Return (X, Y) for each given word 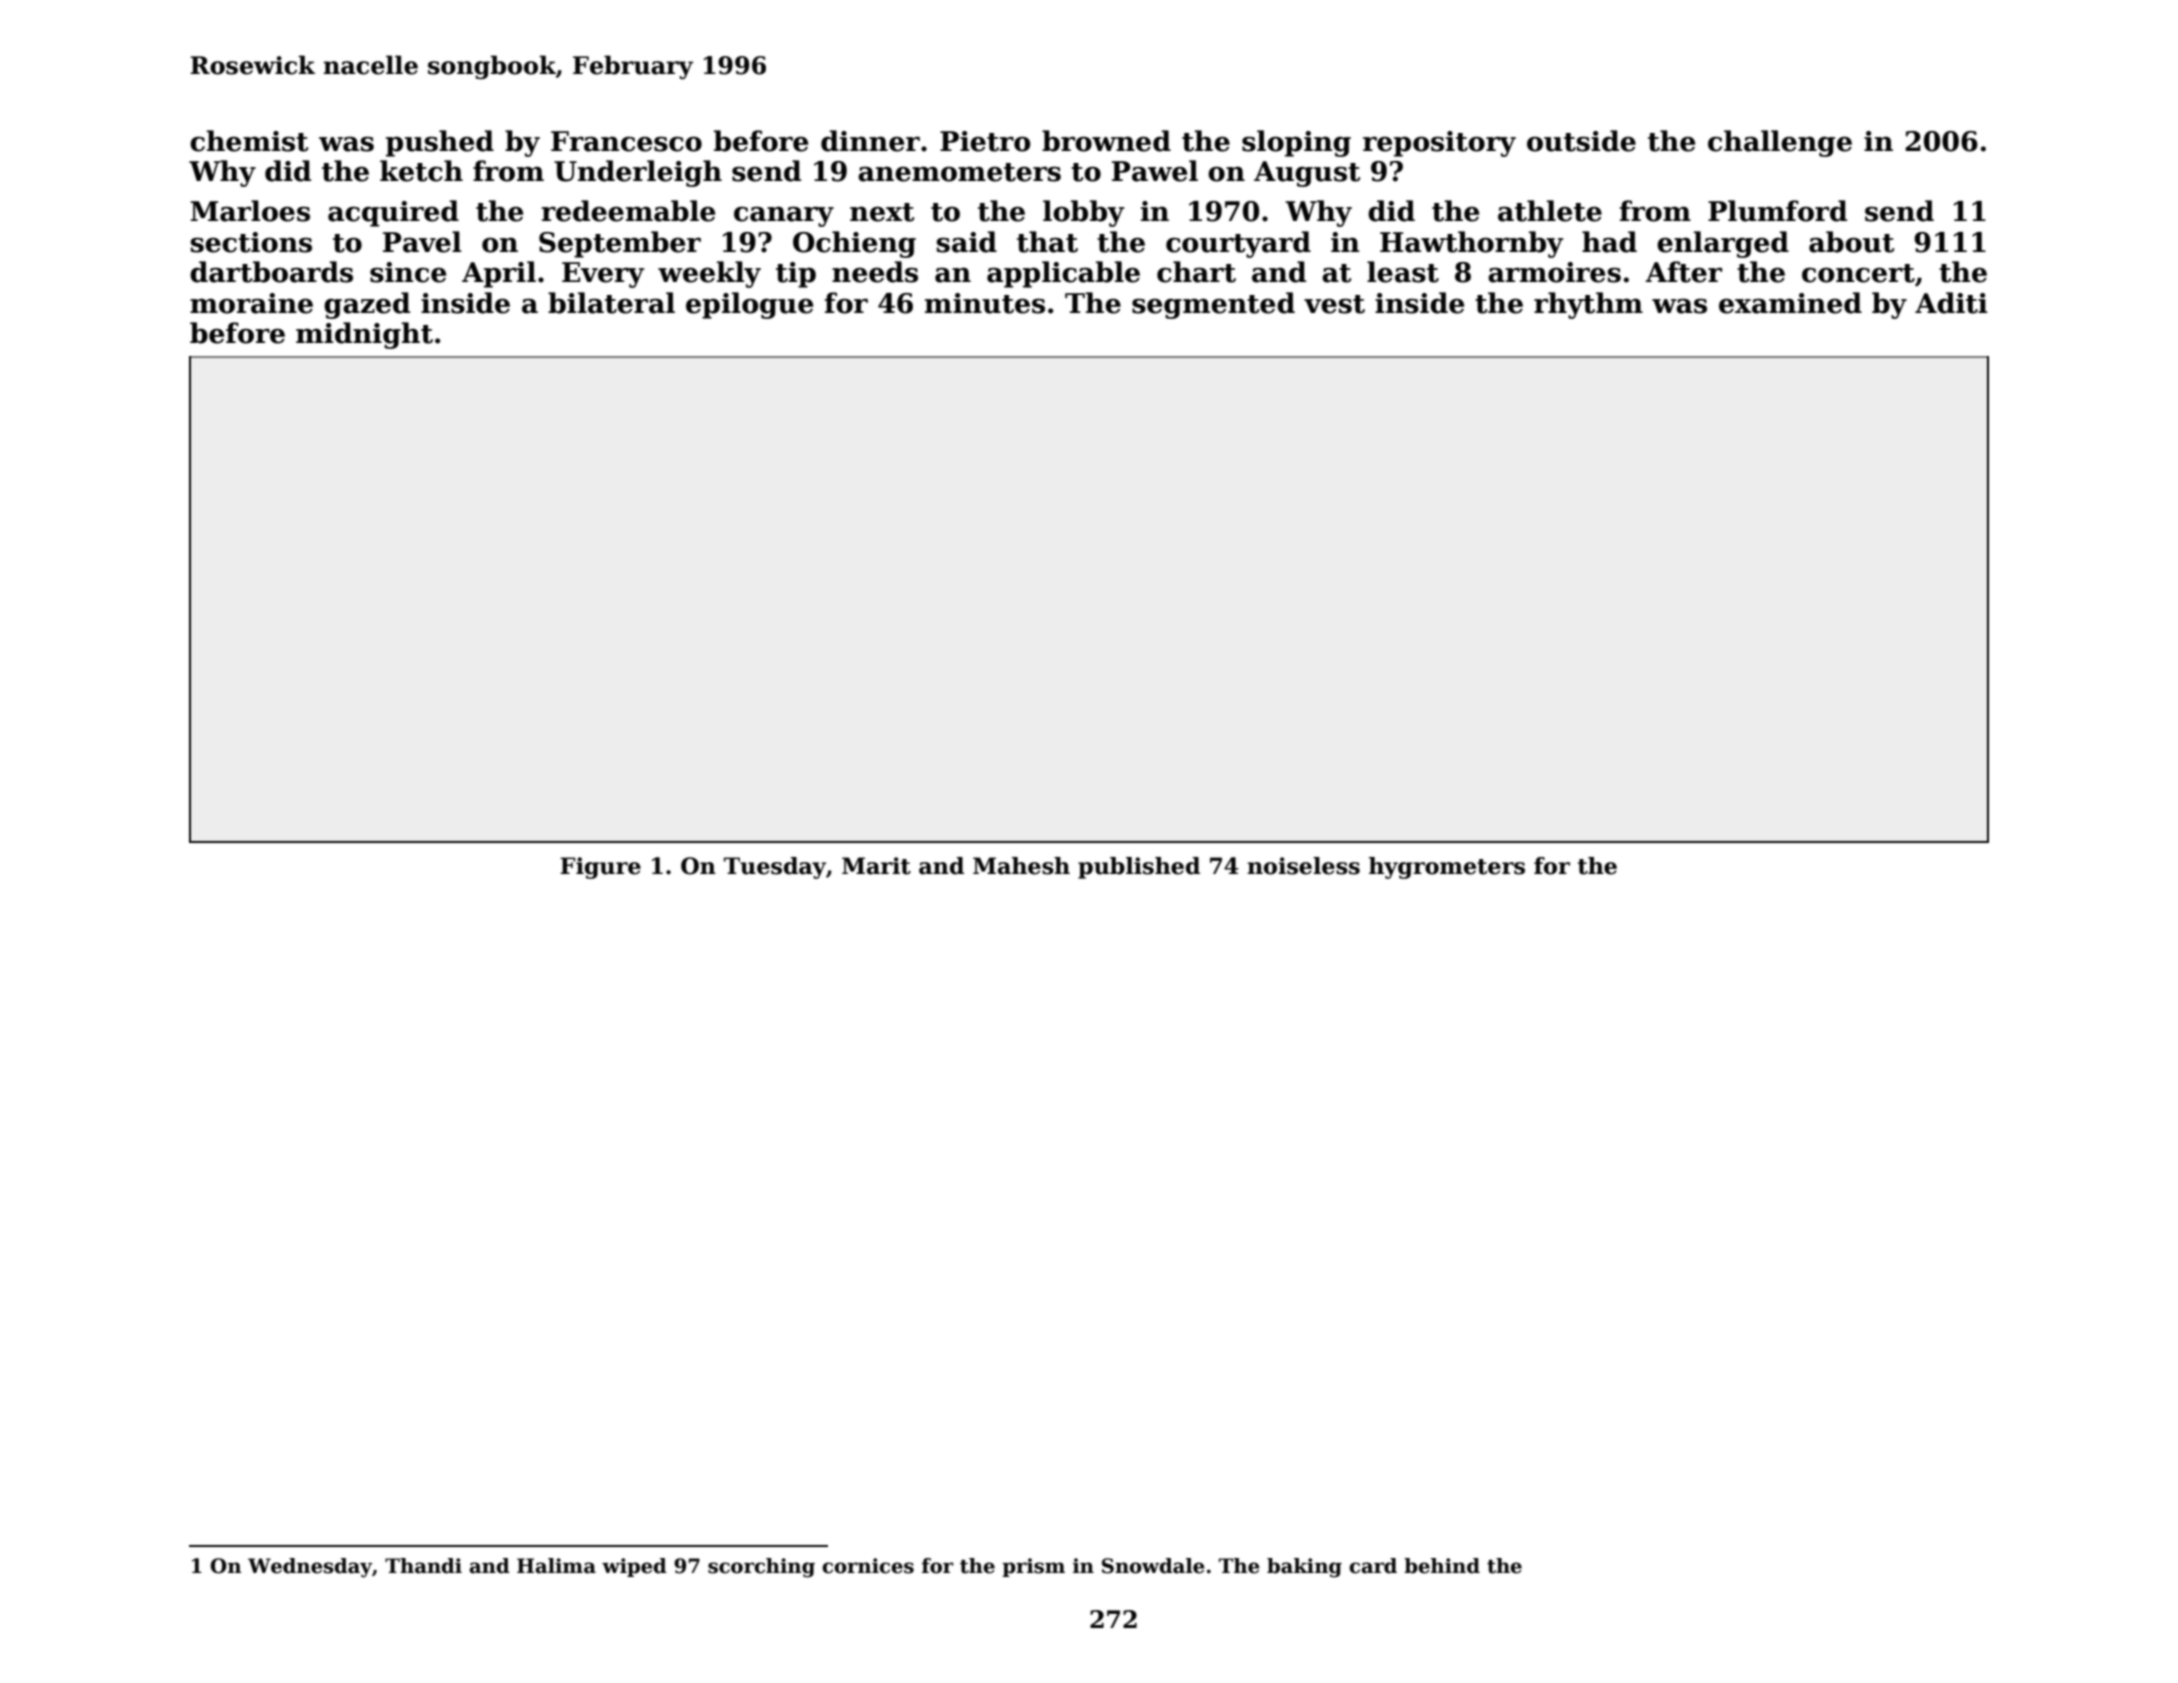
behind (1442, 1566)
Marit (876, 866)
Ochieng (854, 244)
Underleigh (638, 173)
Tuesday (775, 868)
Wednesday (310, 1568)
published (1139, 868)
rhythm (1588, 305)
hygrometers (1447, 868)
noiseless (1303, 866)
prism (1033, 1567)
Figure (600, 868)
